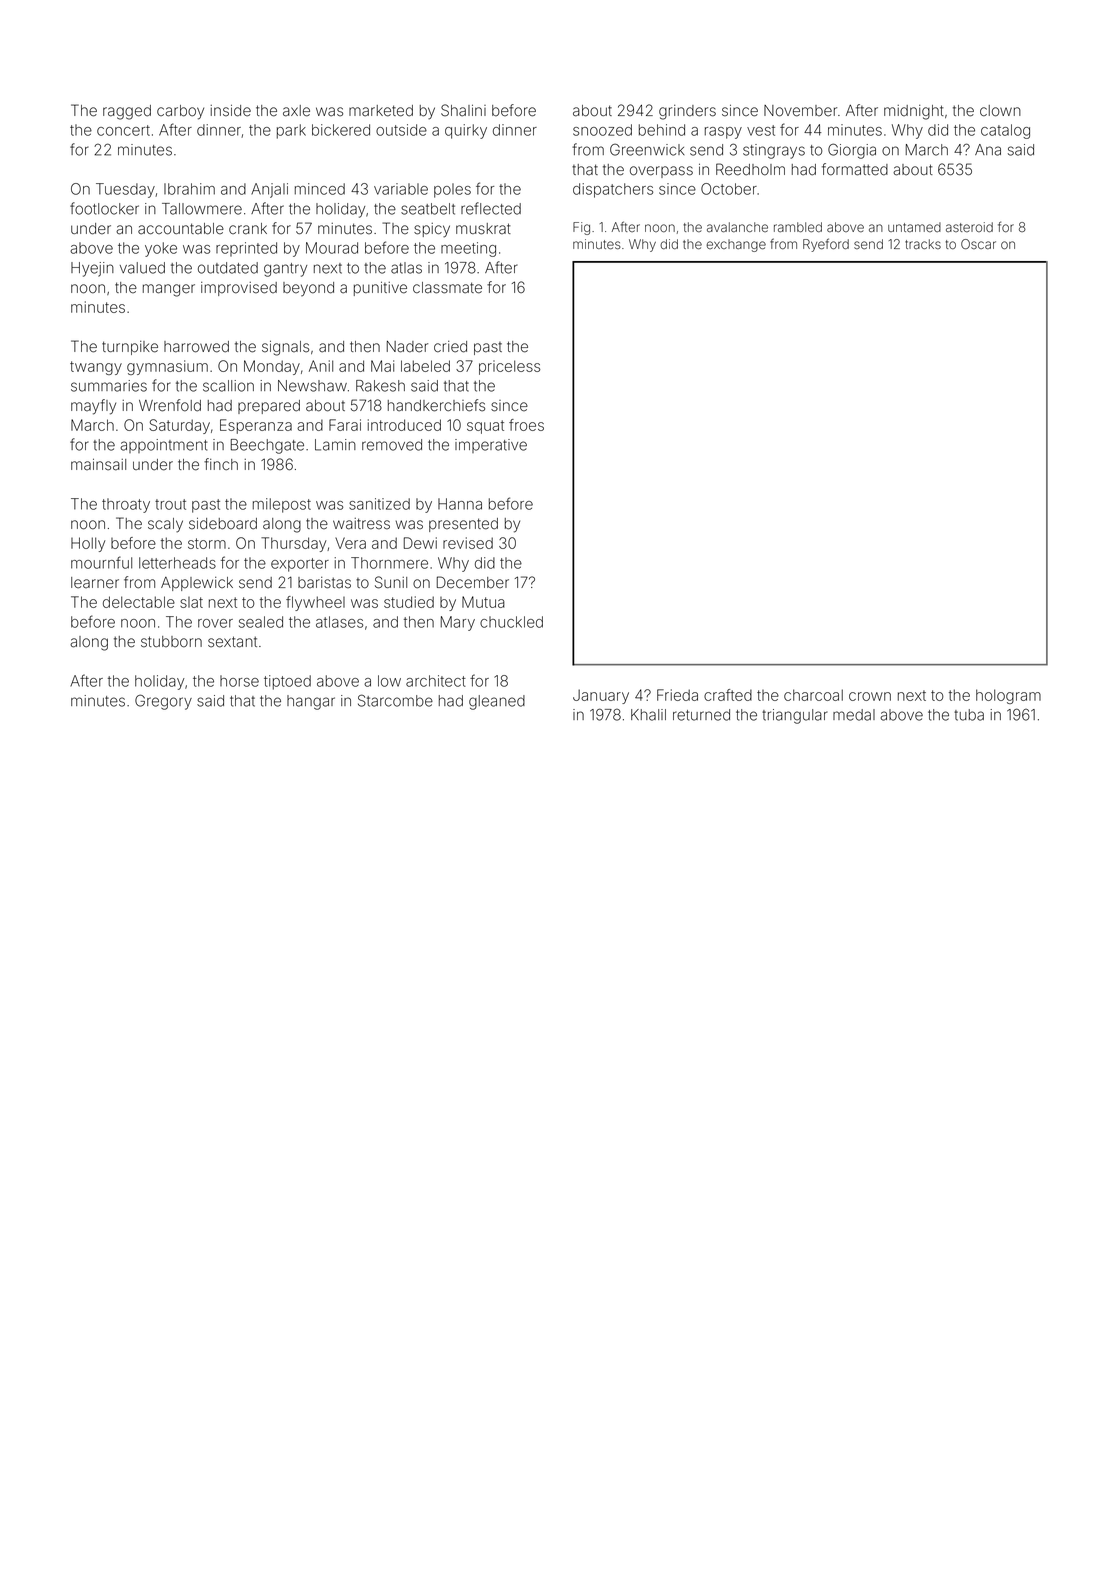  What do you see at coordinates (826, 245) in the screenshot?
I see `Ryeford` at bounding box center [826, 245].
